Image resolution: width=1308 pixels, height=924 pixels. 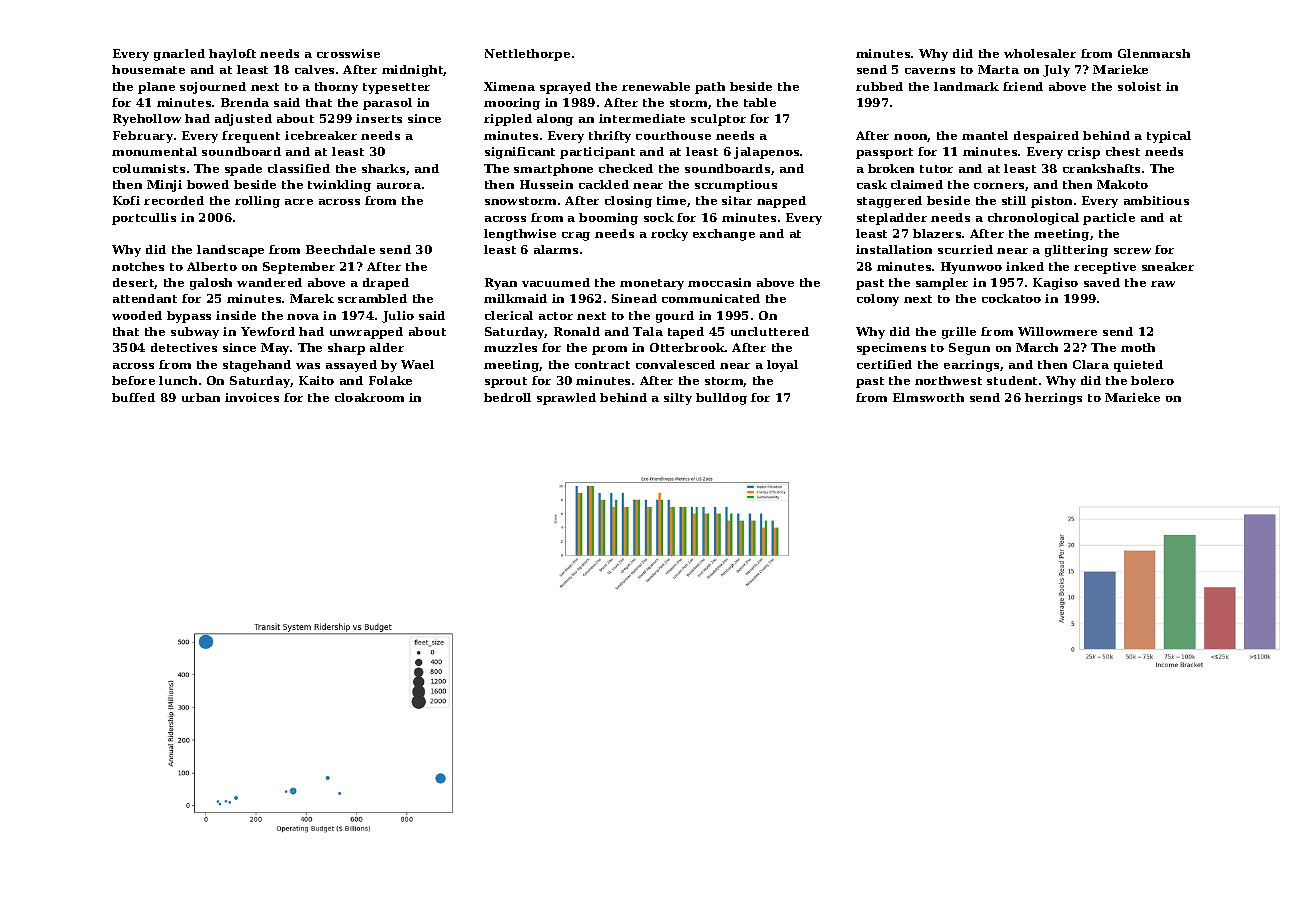 I want to click on still, so click(x=1014, y=200).
